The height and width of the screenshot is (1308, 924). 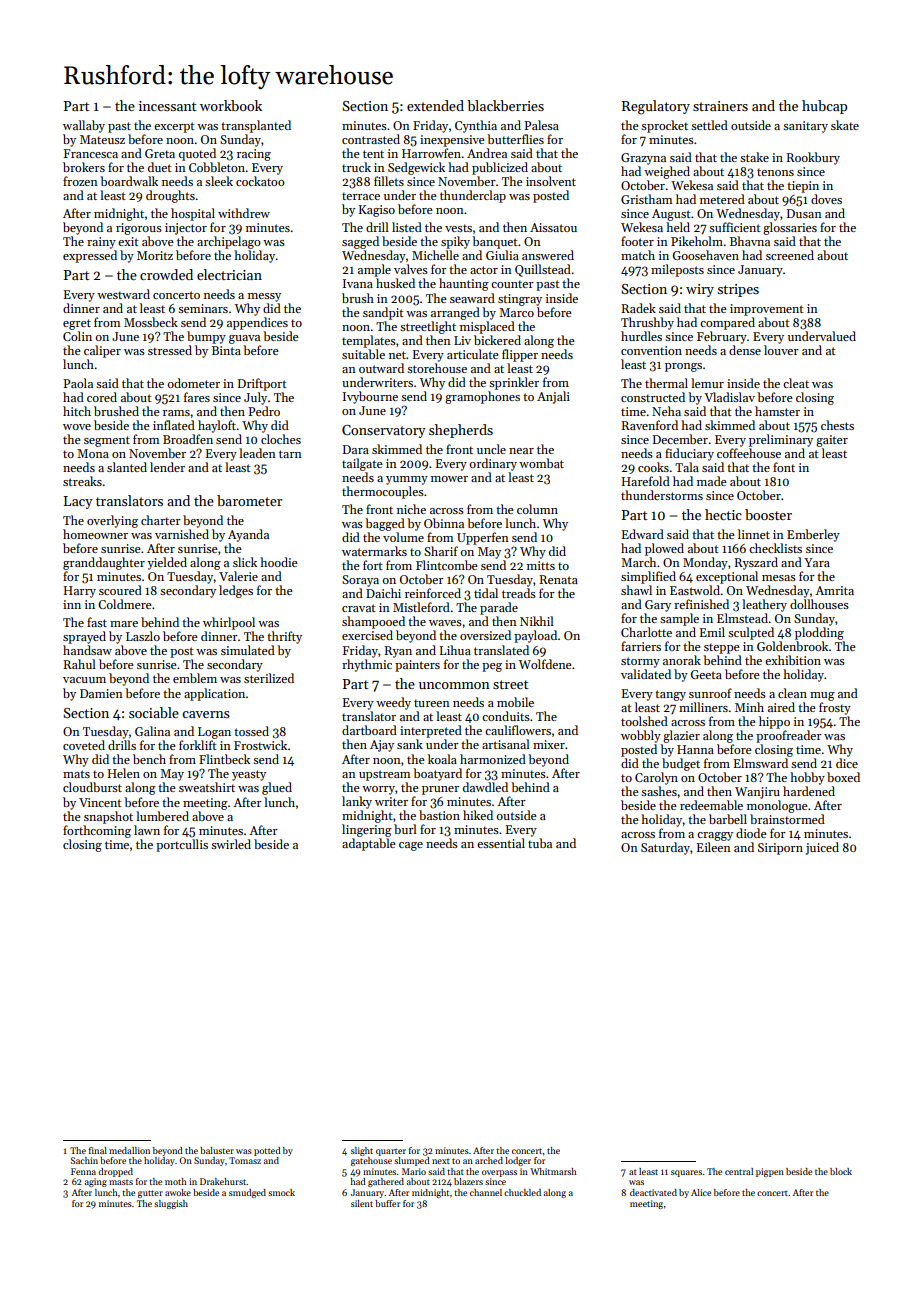 I want to click on incessant, so click(x=168, y=106).
